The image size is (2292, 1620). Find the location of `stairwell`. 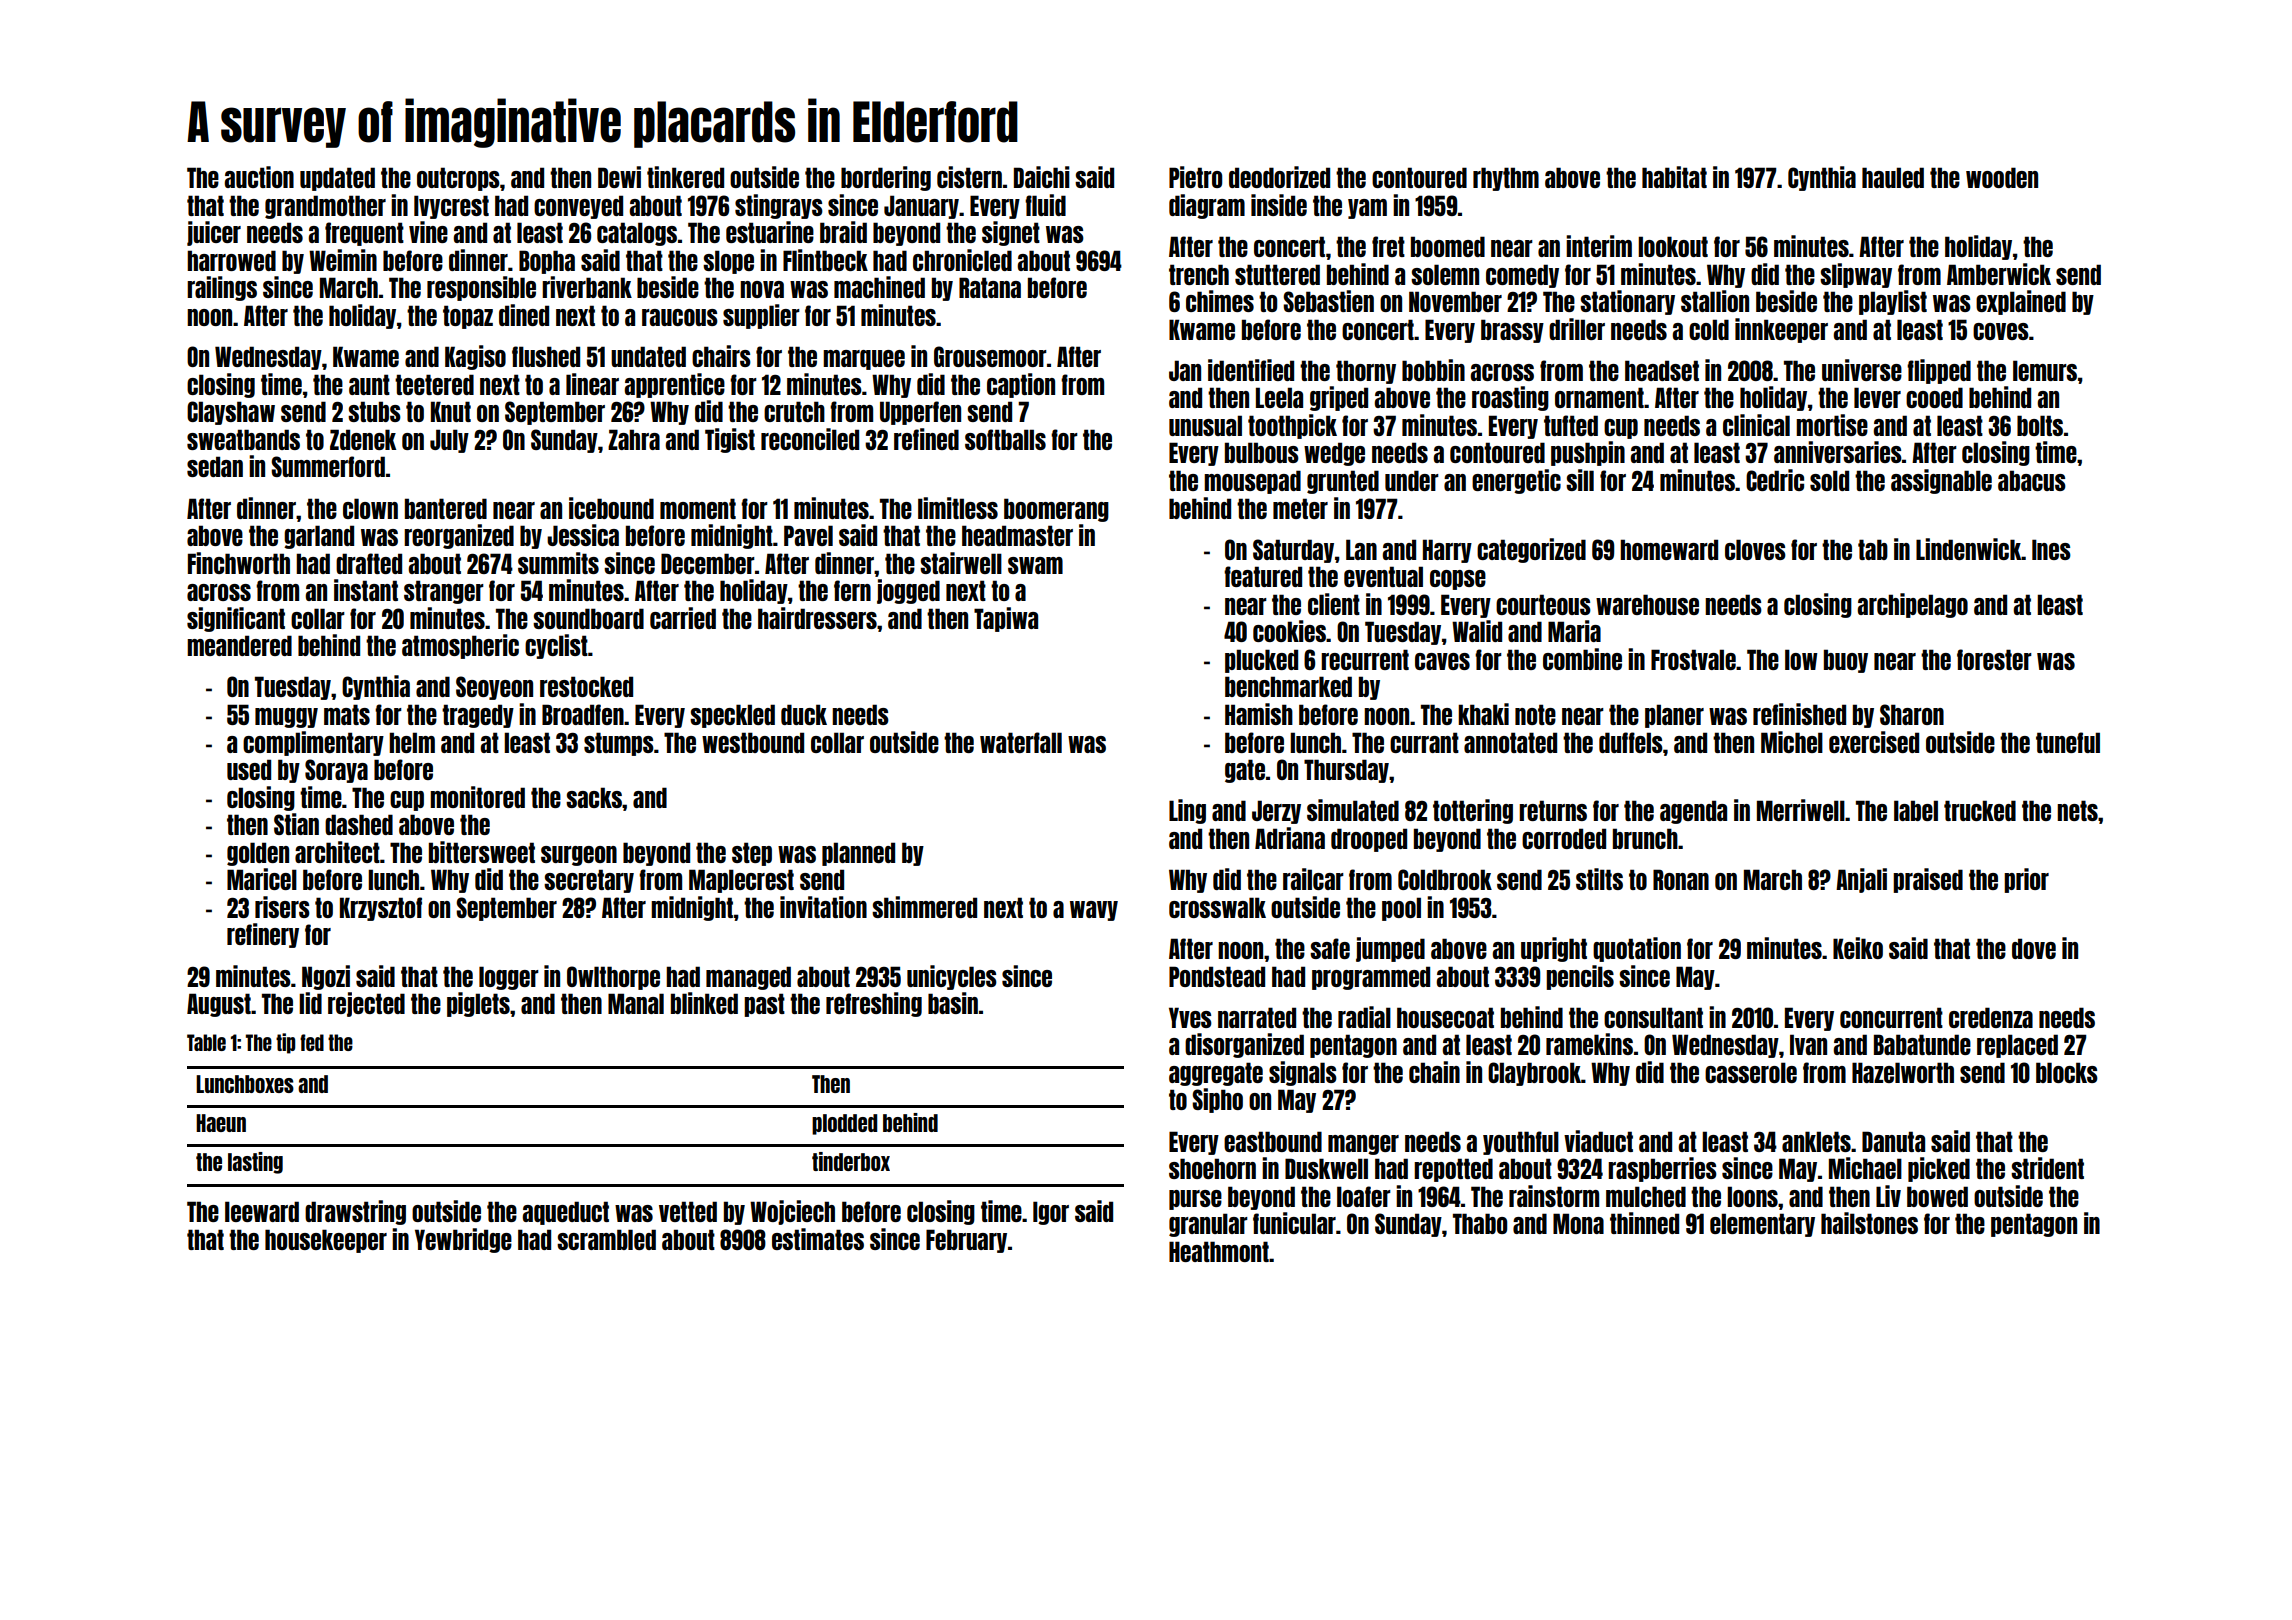

stairwell is located at coordinates (961, 563).
